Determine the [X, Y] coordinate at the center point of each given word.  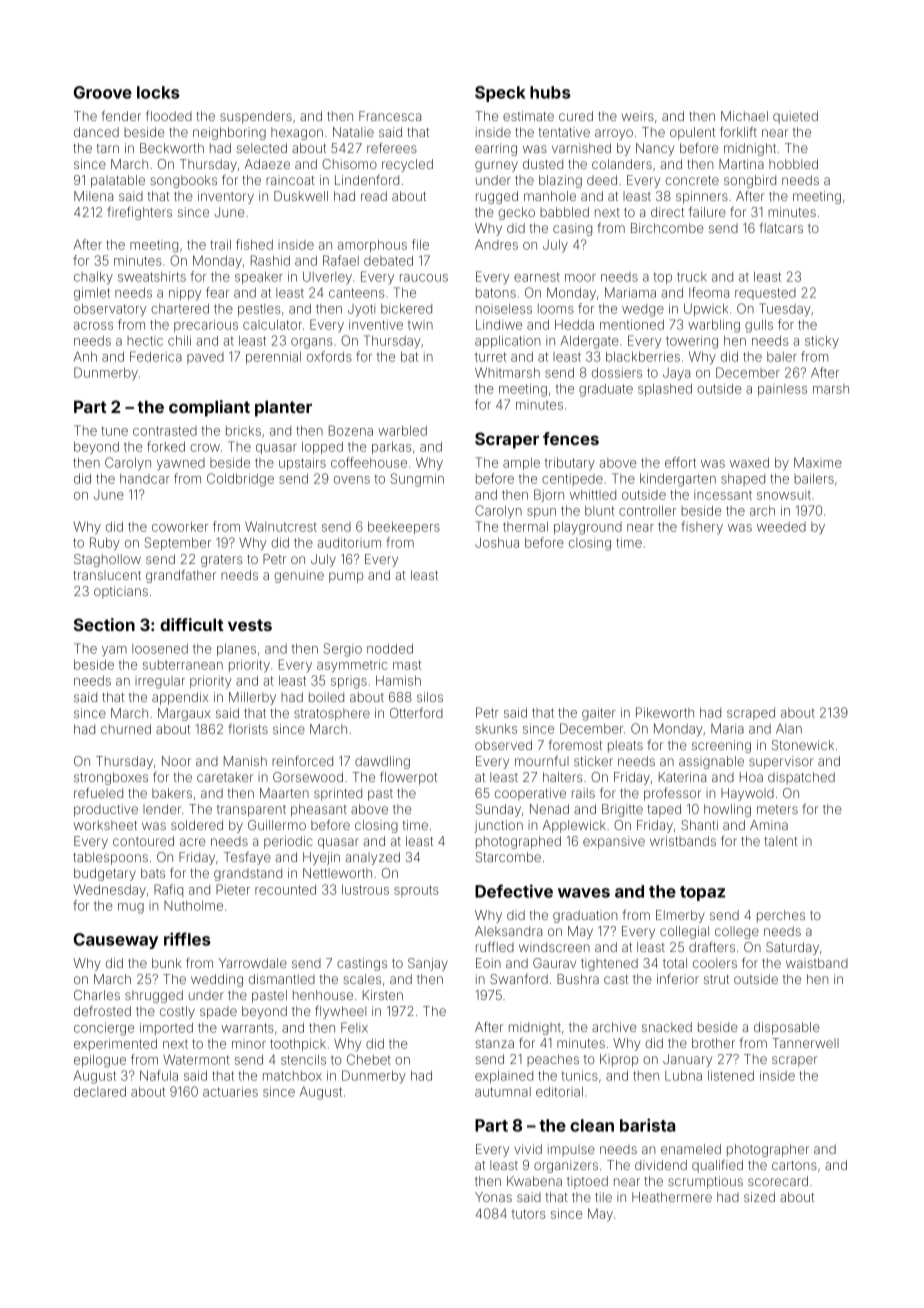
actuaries [230, 1091]
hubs [550, 92]
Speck [500, 94]
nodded [390, 649]
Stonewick [803, 745]
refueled [98, 792]
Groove [103, 92]
